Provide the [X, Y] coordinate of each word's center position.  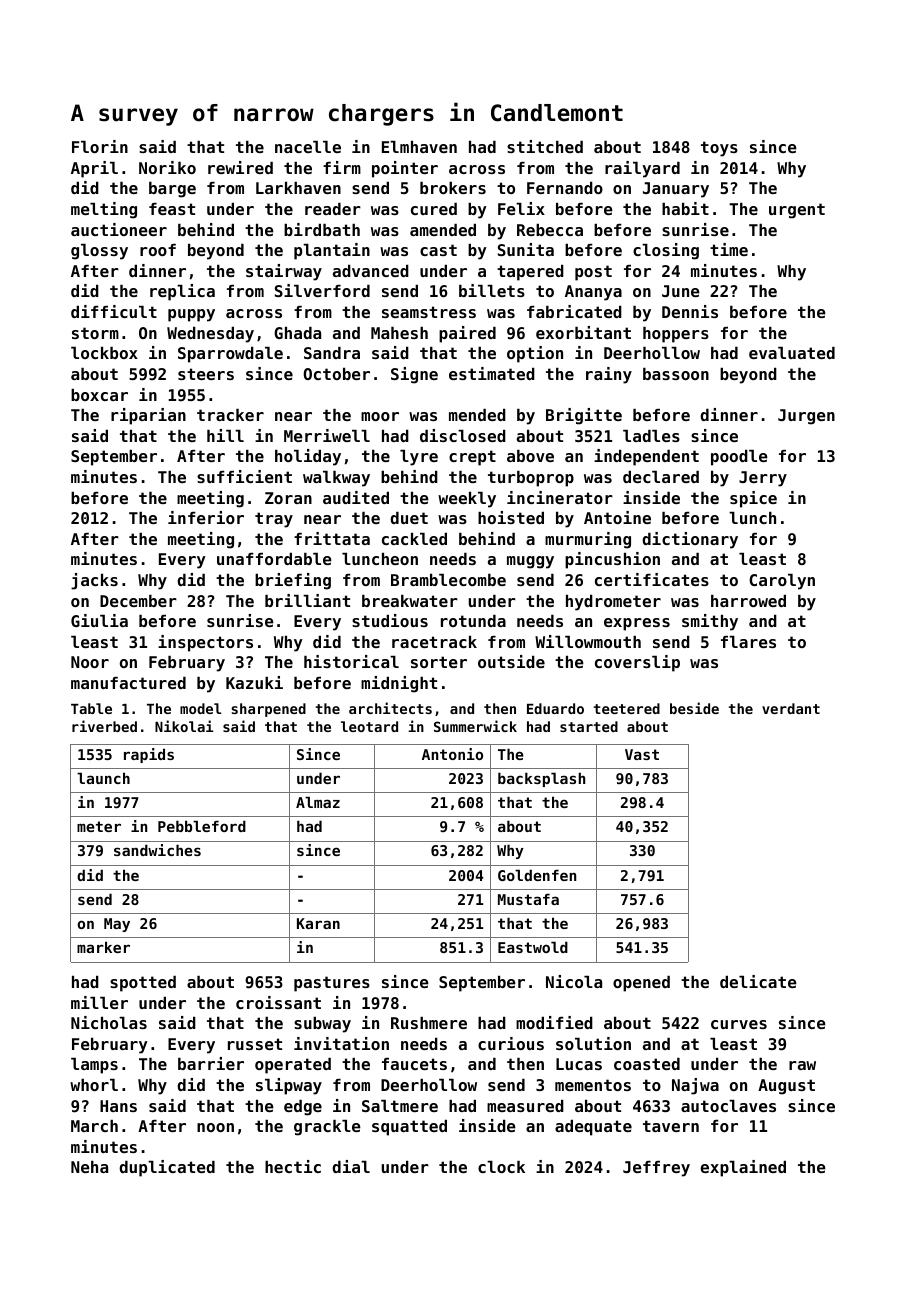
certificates [652, 579]
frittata [332, 538]
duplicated [167, 1168]
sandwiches [157, 850]
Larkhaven [298, 188]
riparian [148, 416]
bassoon [676, 374]
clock [501, 1167]
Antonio [452, 754]
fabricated [574, 311]
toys [719, 149]
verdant [791, 708]
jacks [94, 581]
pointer [405, 169]
